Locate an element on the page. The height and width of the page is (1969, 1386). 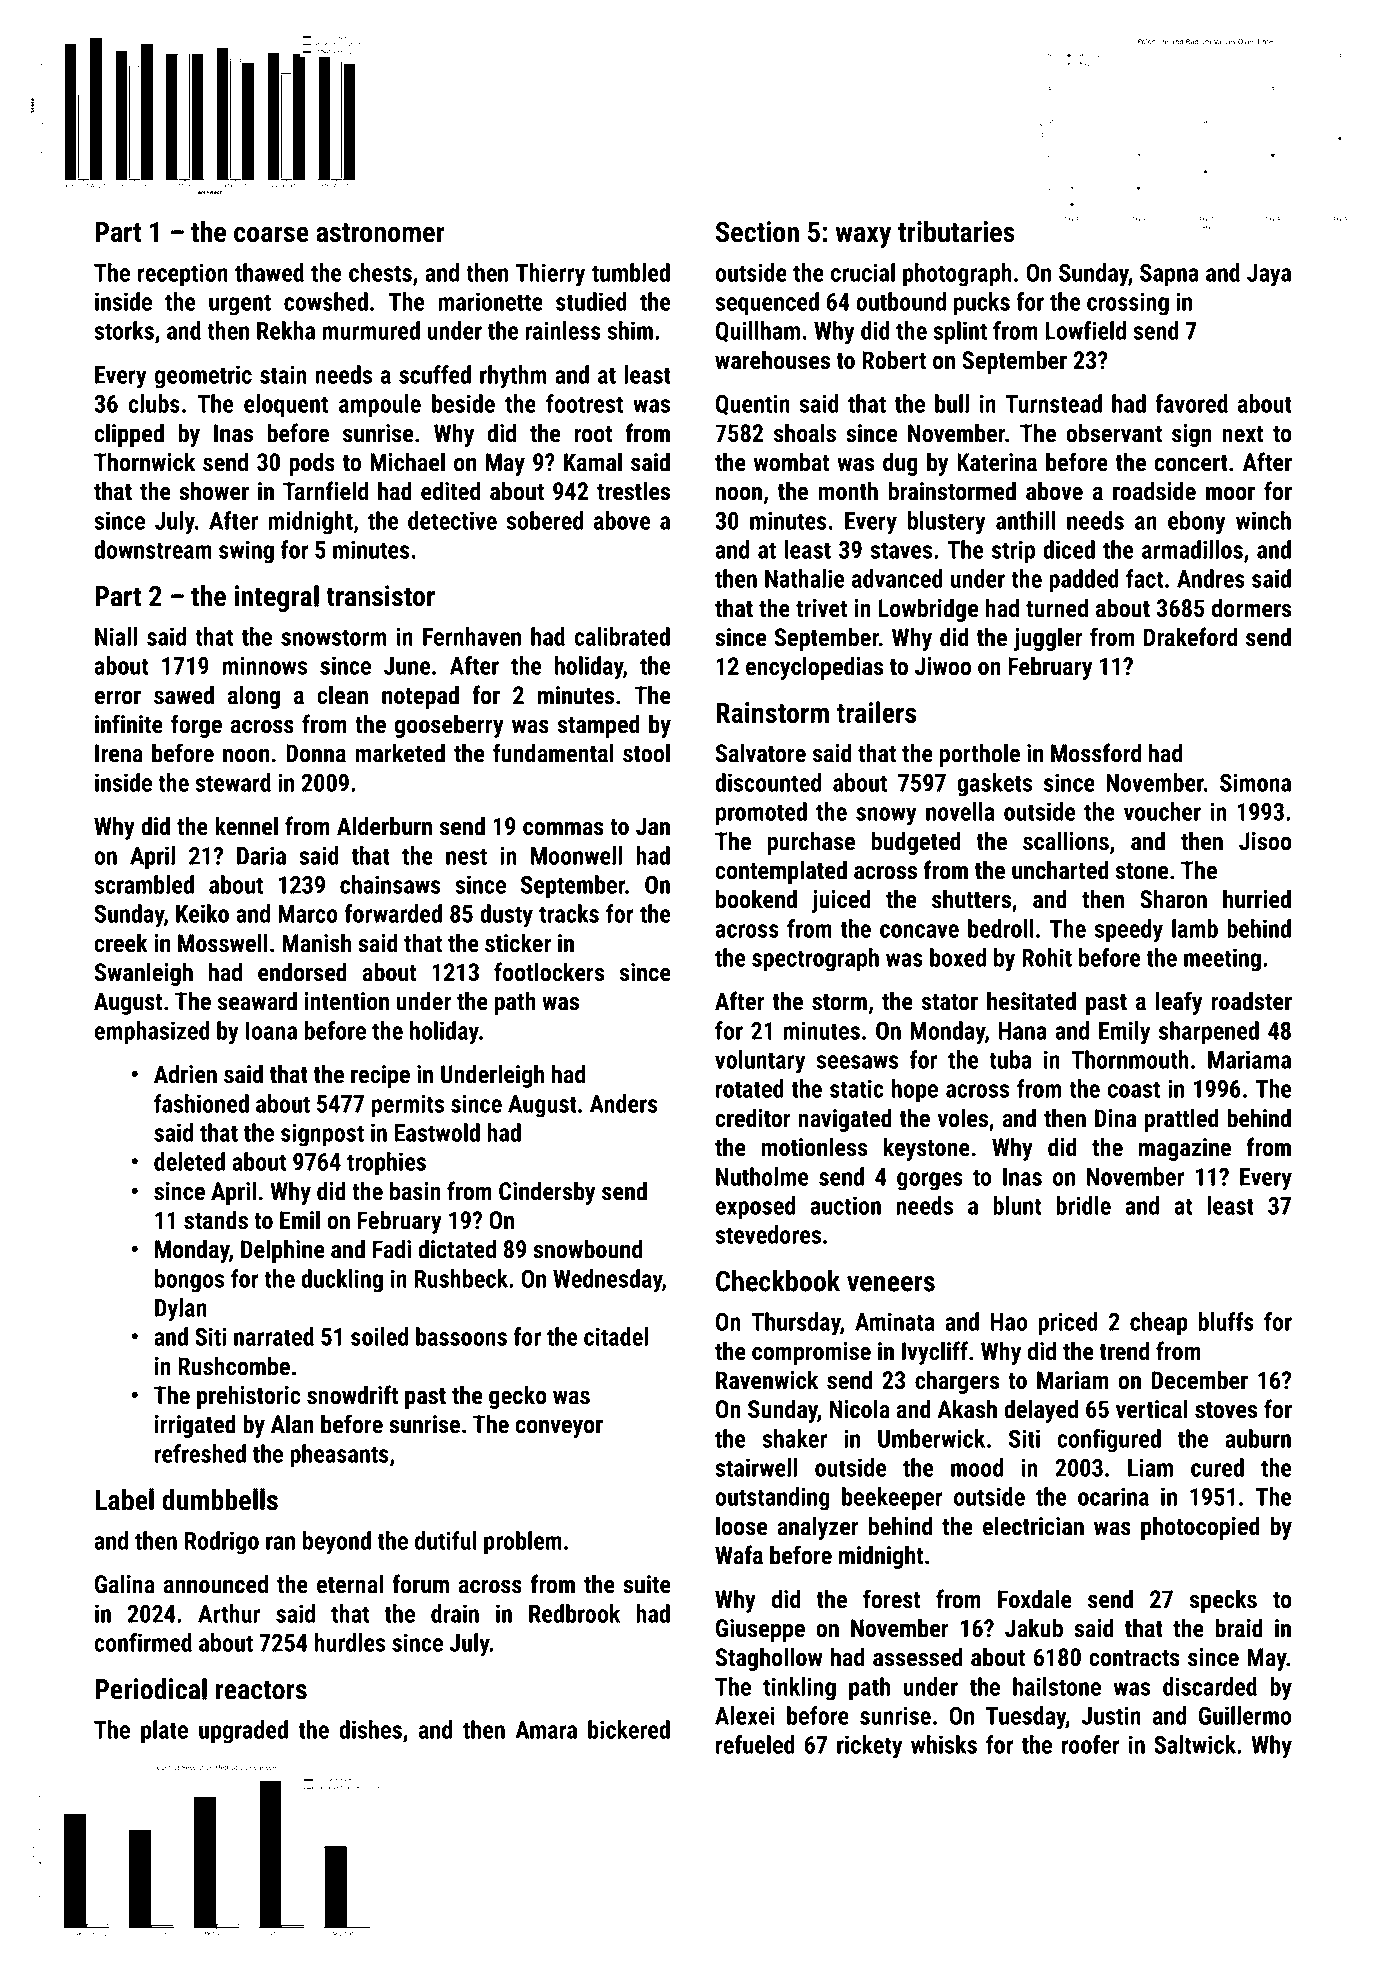
favored is located at coordinates (1191, 403).
